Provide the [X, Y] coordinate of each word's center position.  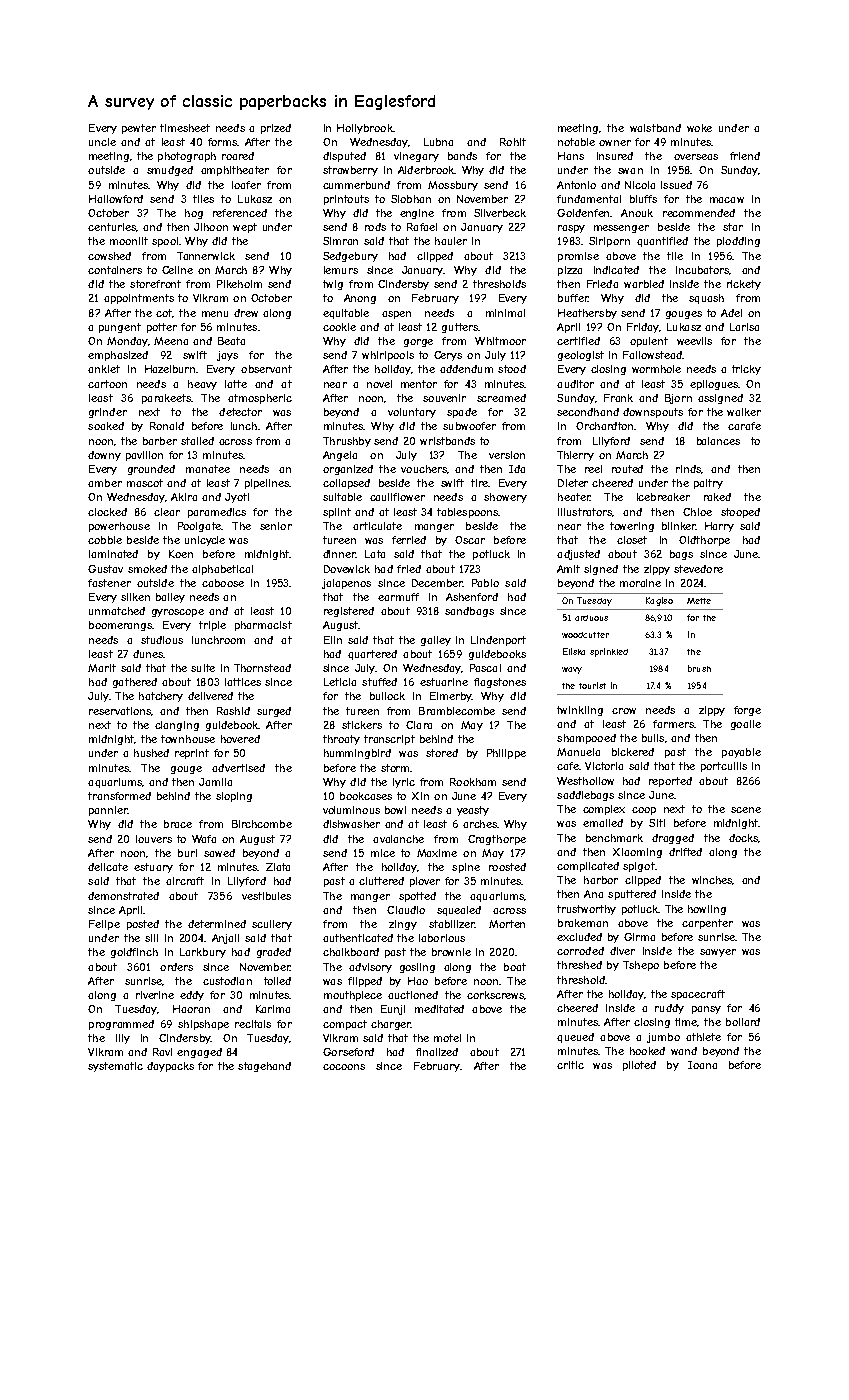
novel [379, 384]
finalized [437, 1052]
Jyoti [237, 498]
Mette [699, 601]
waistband [655, 128]
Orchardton [604, 426]
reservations [120, 711]
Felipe [104, 925]
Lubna [438, 142]
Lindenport [498, 641]
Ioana [702, 1065]
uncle [102, 142]
